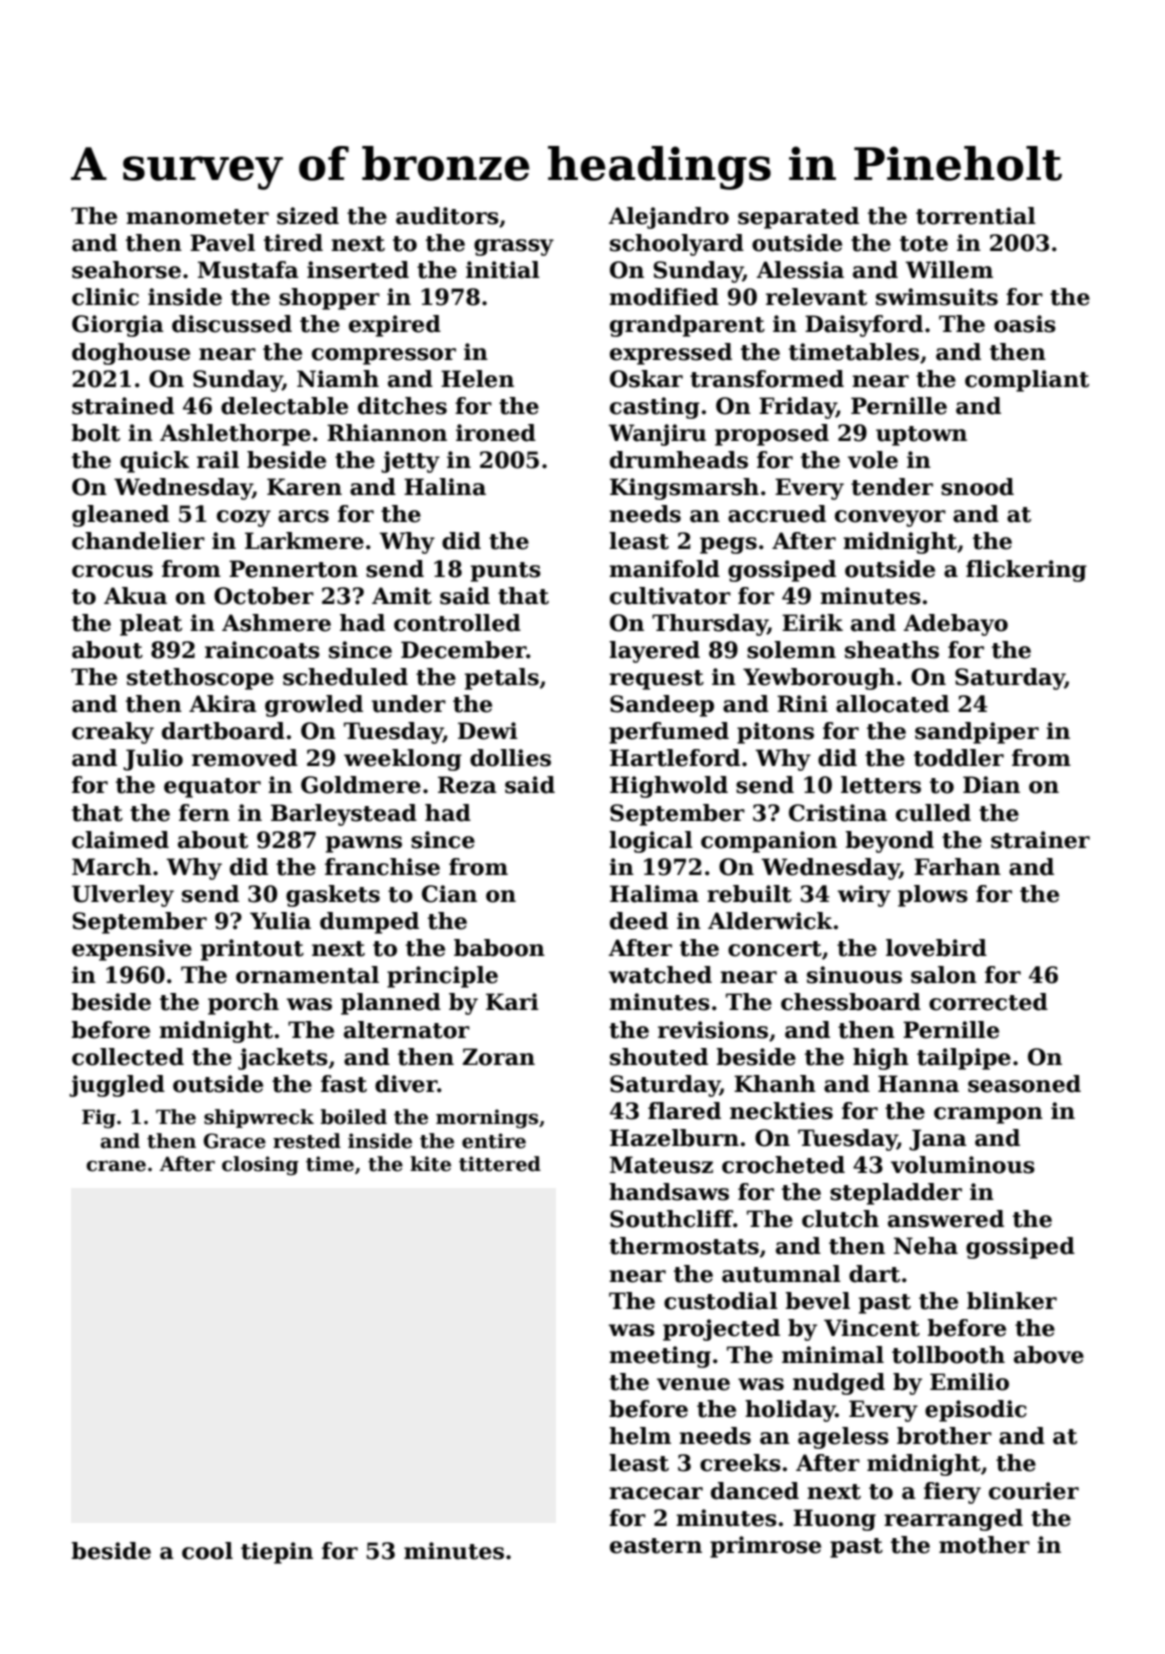 This document has width=1165, height=1654. What do you see at coordinates (207, 1551) in the document?
I see `cool` at bounding box center [207, 1551].
